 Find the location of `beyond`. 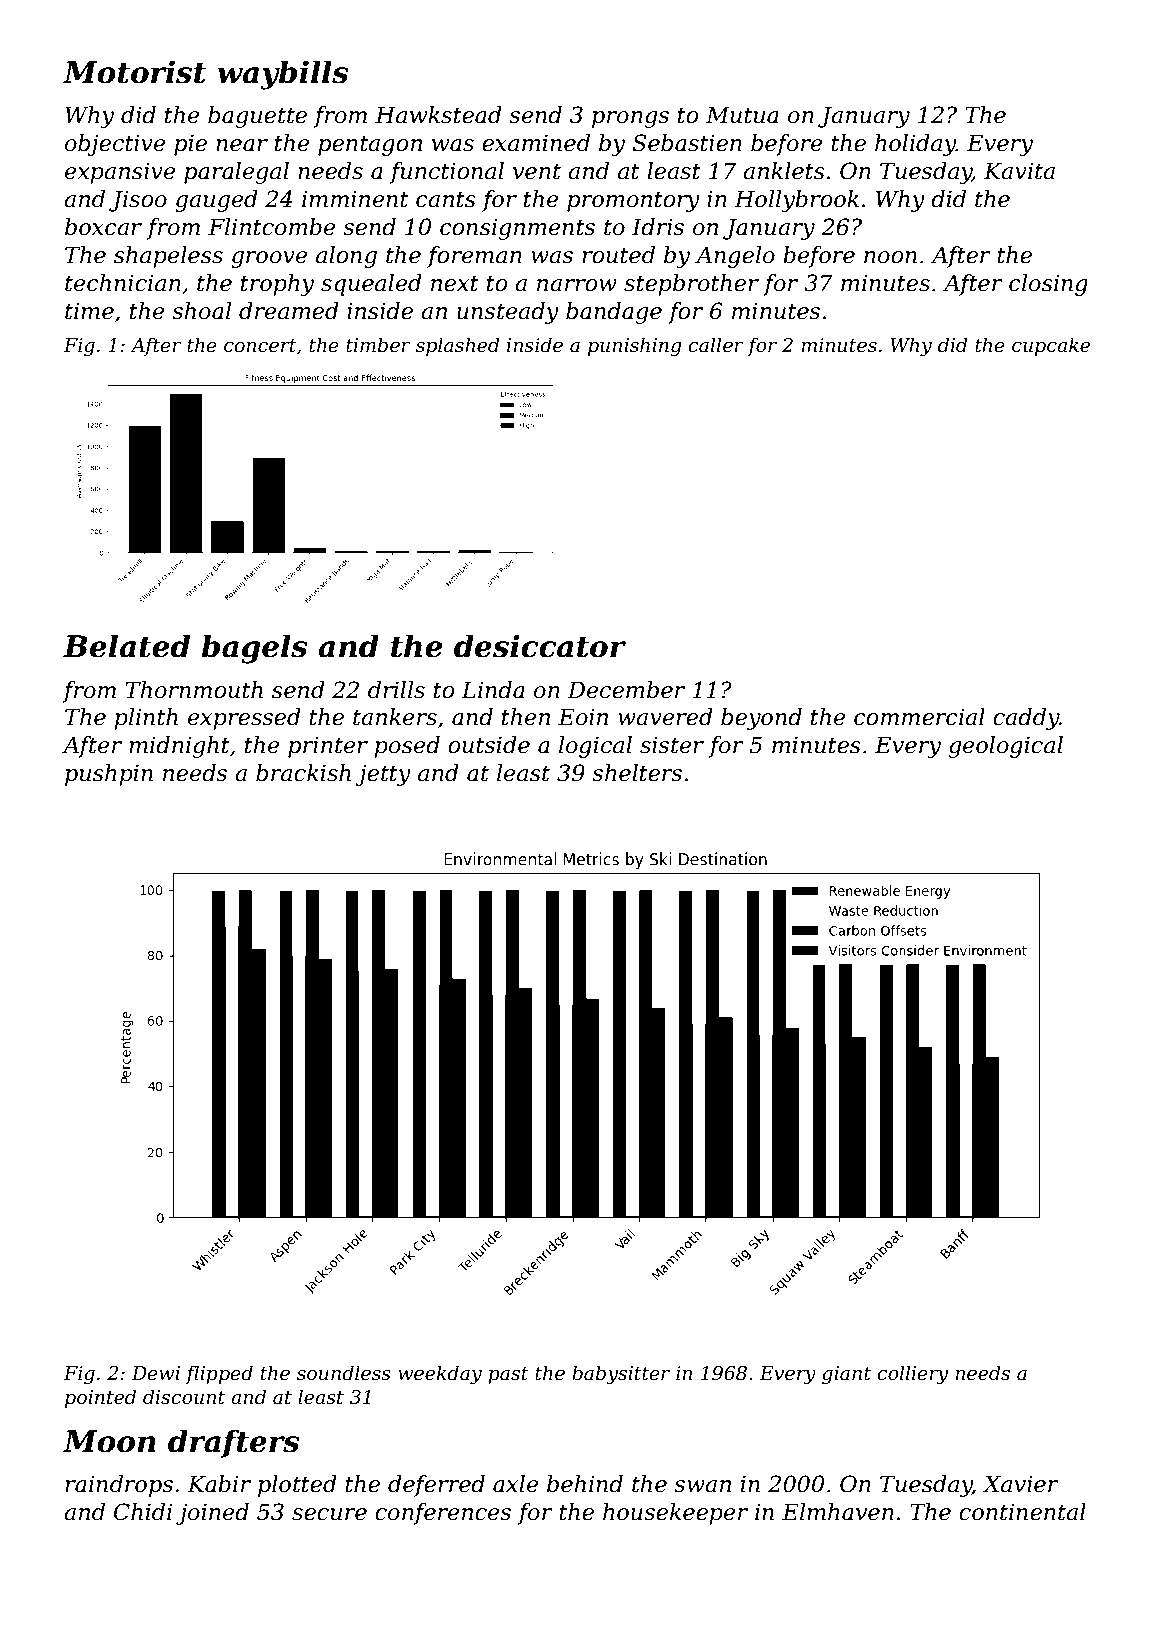

beyond is located at coordinates (761, 719).
